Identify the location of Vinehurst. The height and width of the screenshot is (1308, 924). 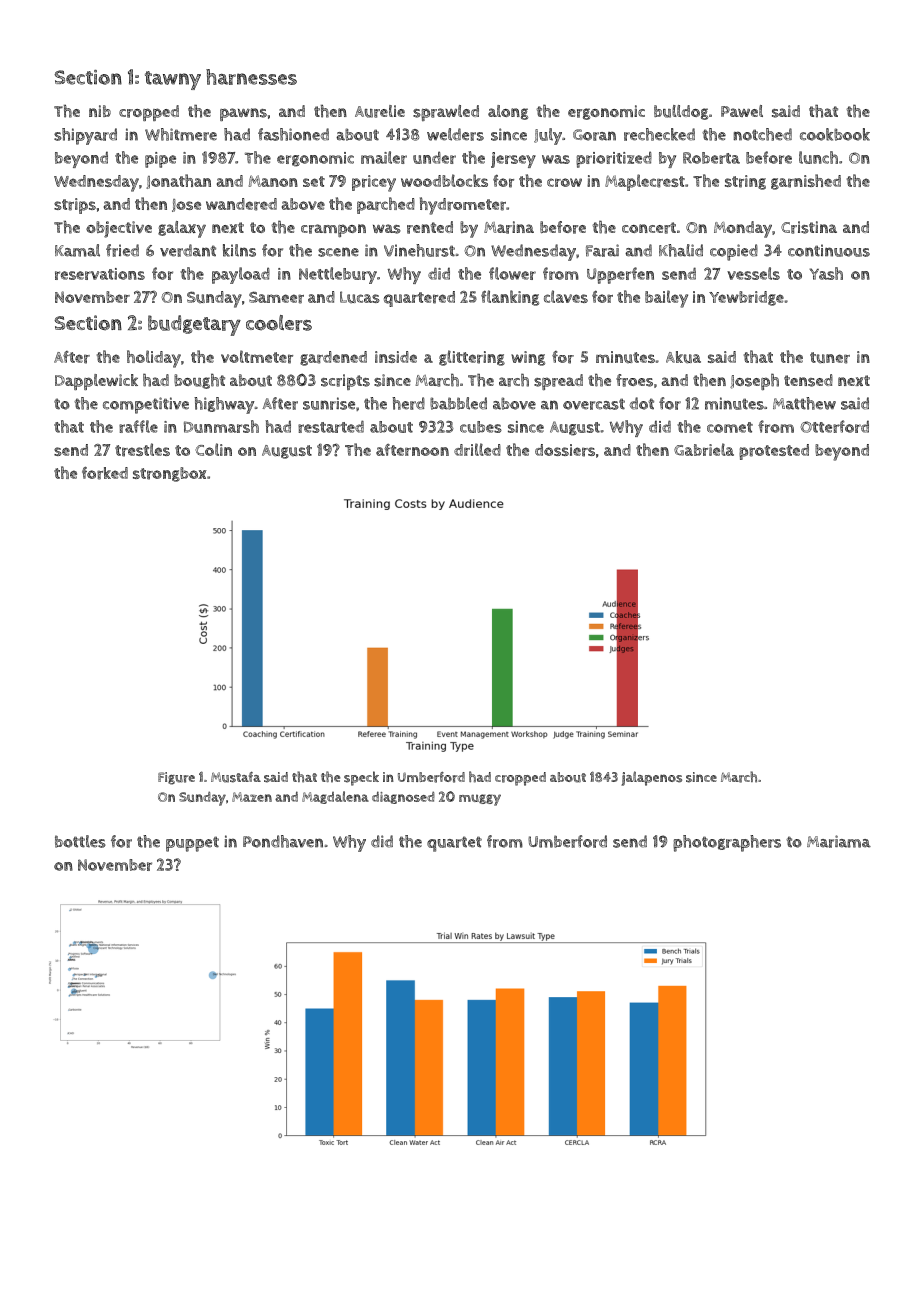
(419, 250).
